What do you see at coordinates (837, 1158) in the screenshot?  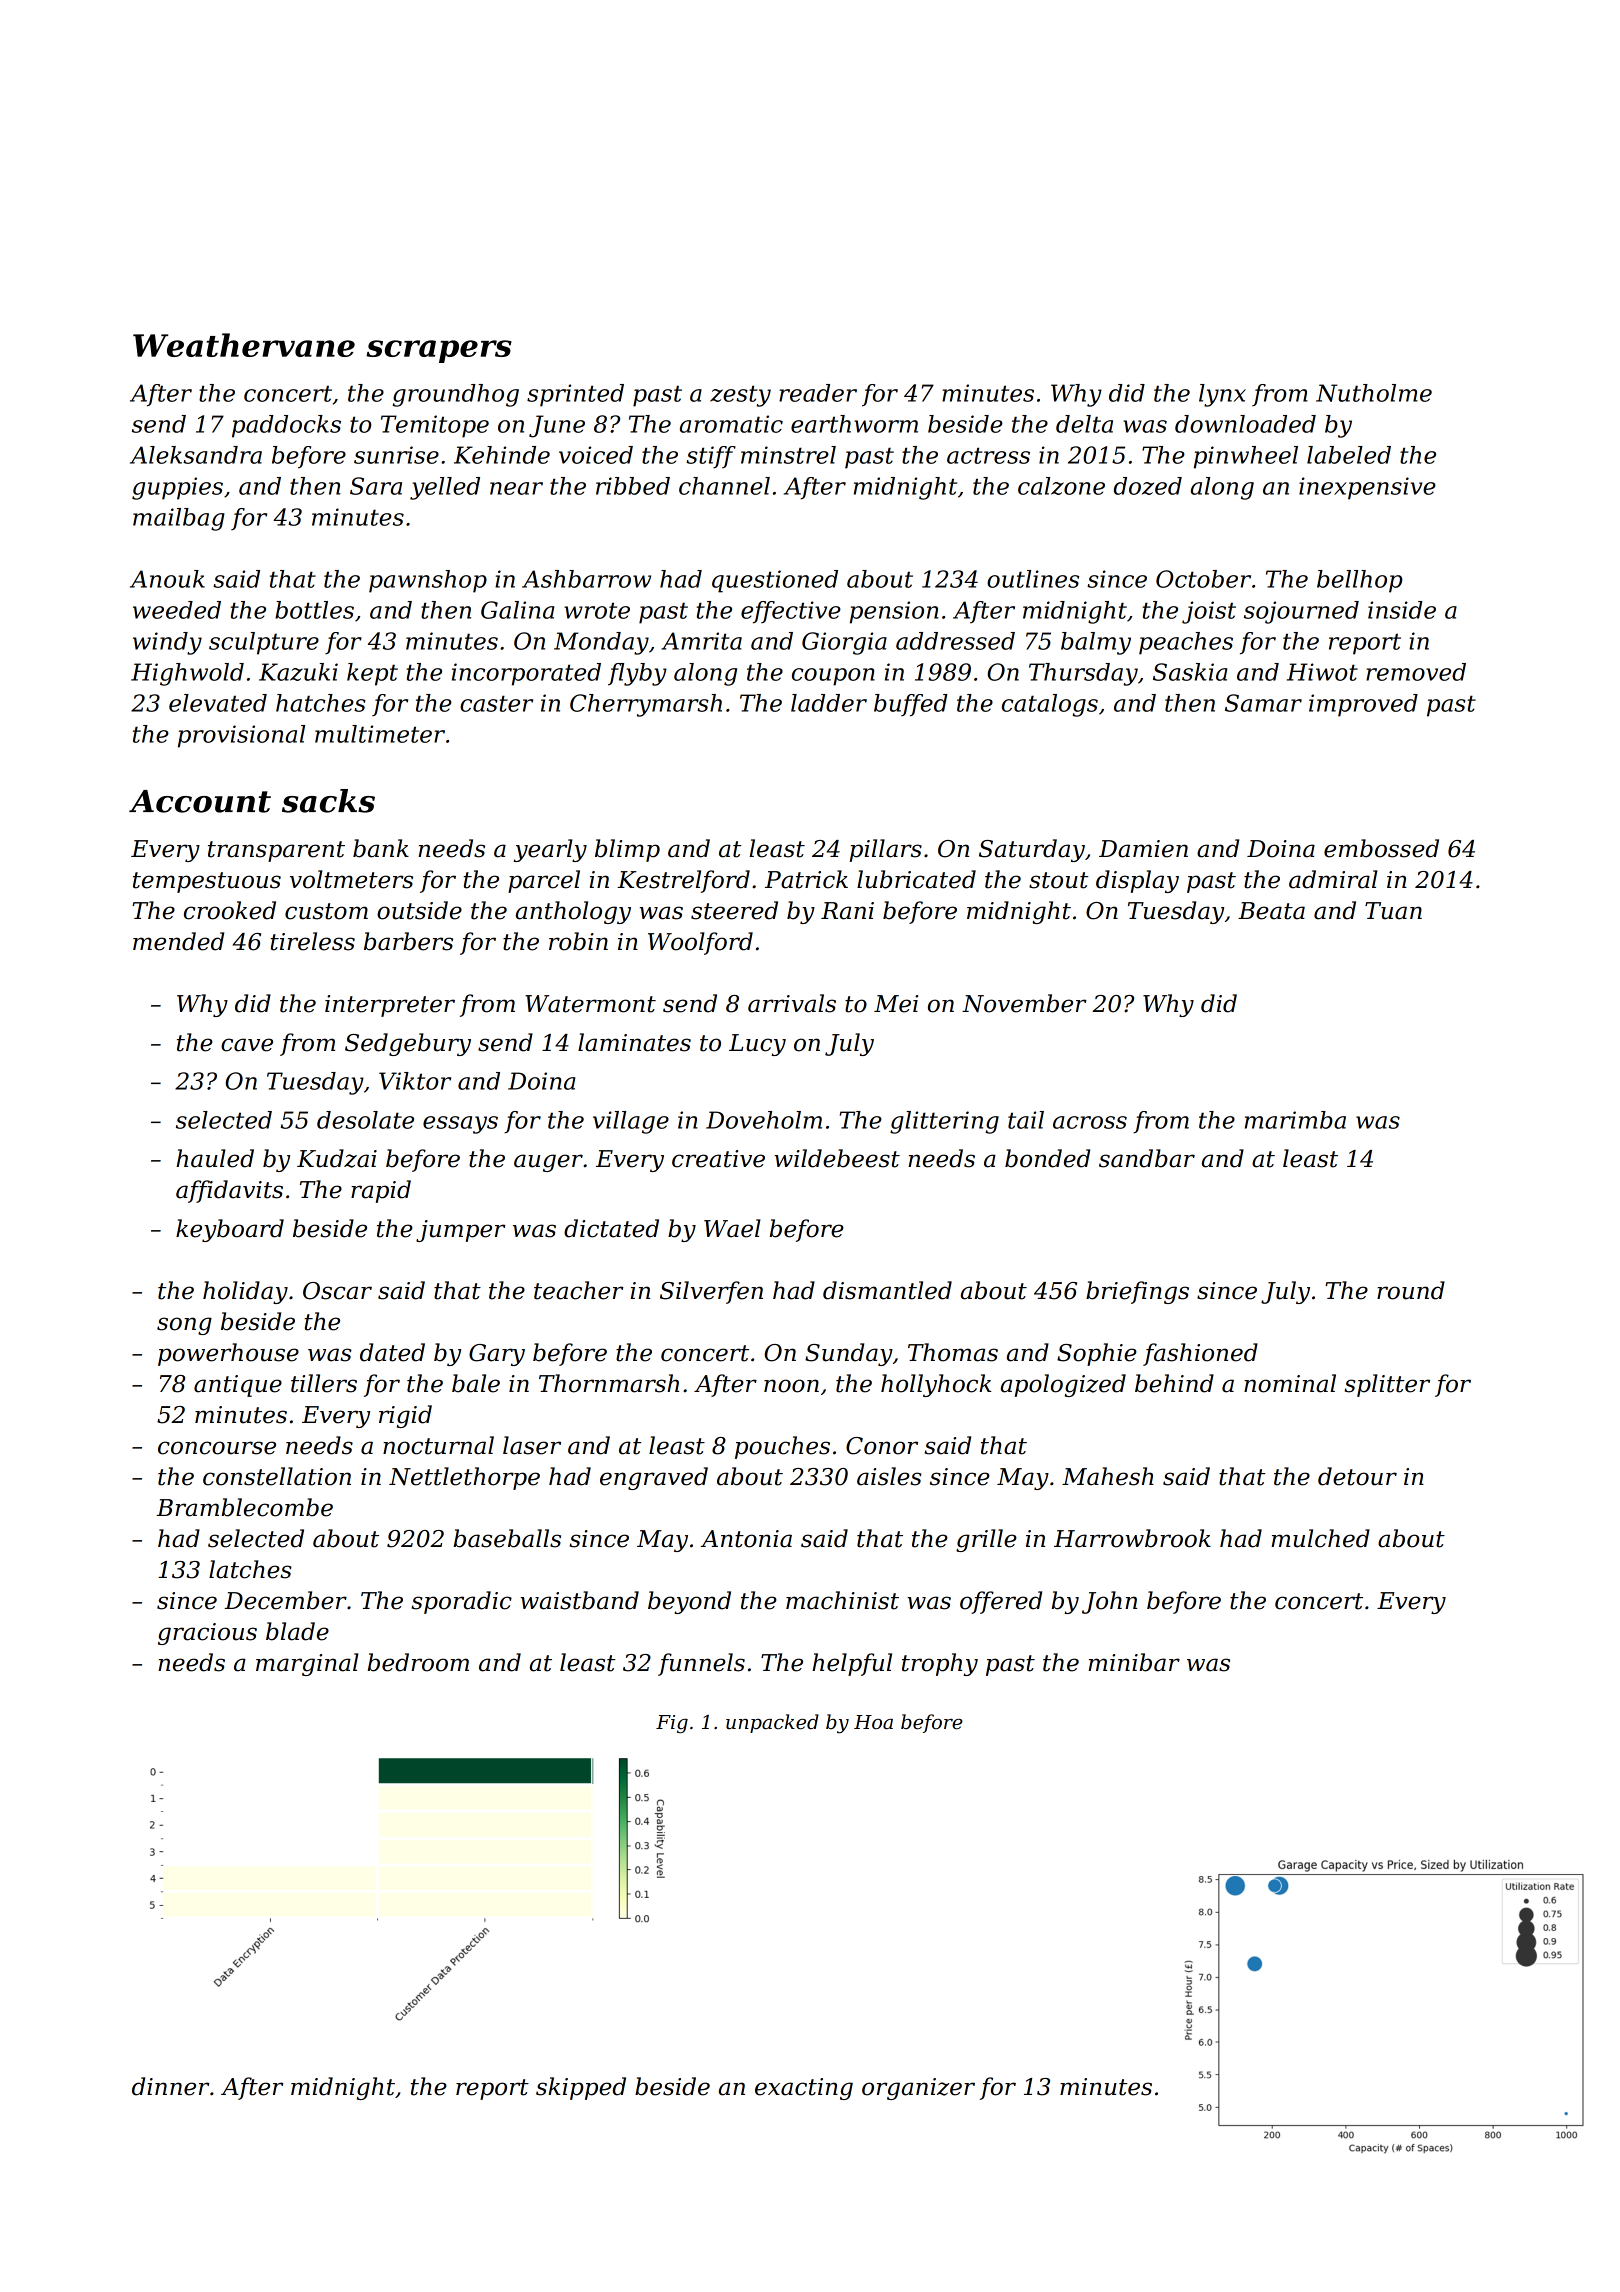 I see `wildebeest` at bounding box center [837, 1158].
